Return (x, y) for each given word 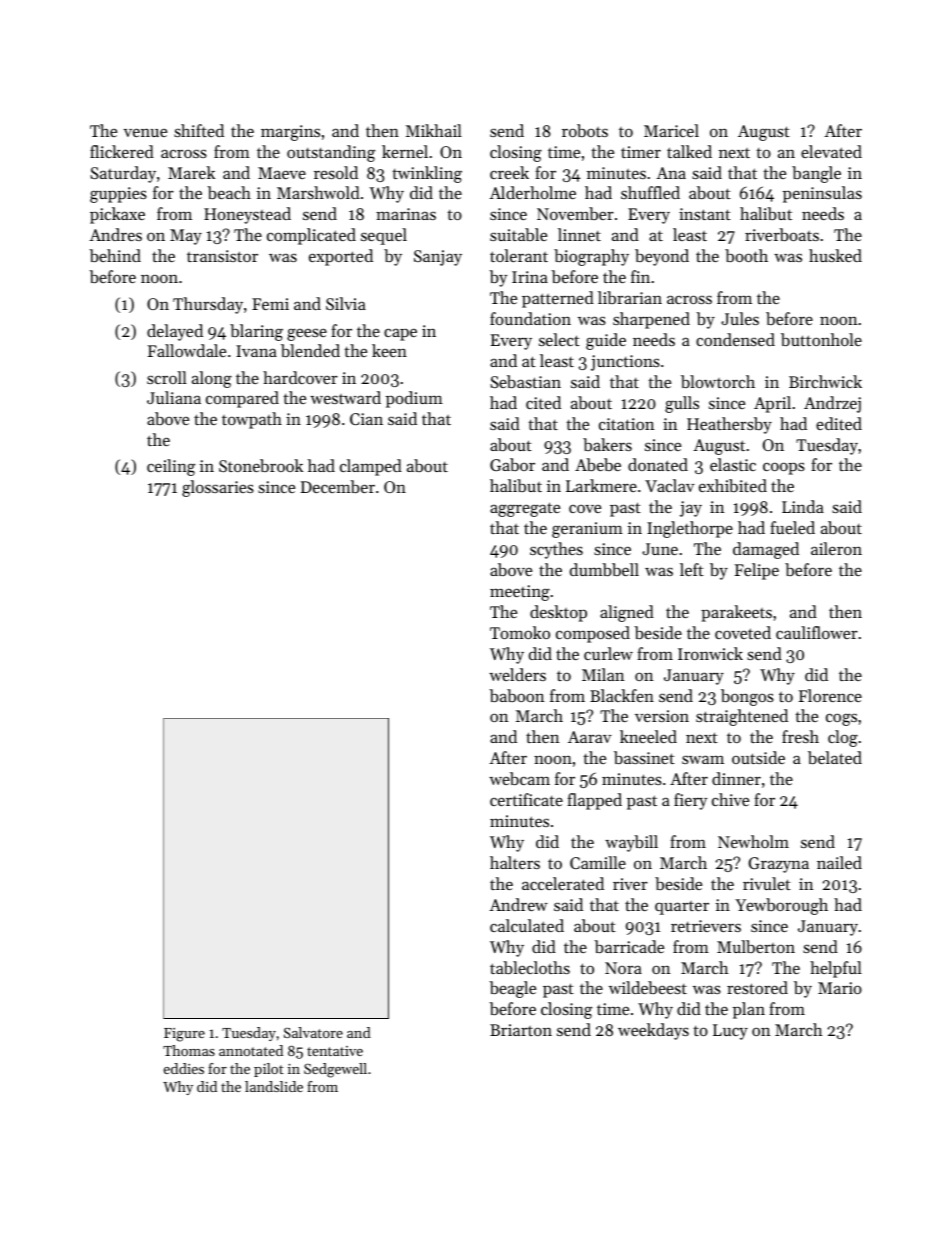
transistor (222, 256)
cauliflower (817, 632)
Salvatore (313, 1032)
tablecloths (530, 967)
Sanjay (438, 258)
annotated (251, 1050)
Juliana (174, 397)
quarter (682, 908)
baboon (516, 695)
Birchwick (825, 381)
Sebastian (525, 381)
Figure (184, 1035)
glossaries (218, 488)
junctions (625, 363)
